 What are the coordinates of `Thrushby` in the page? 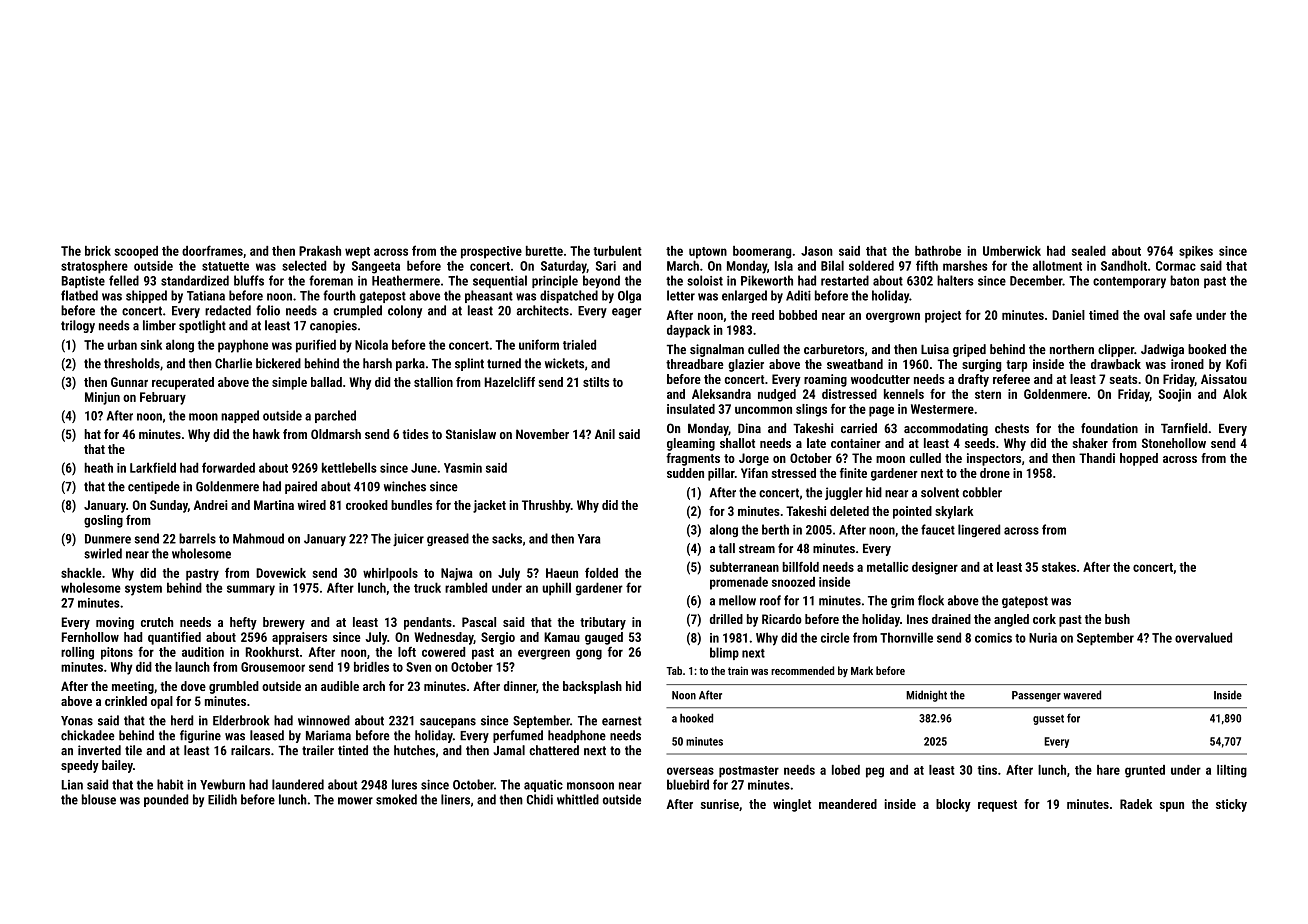 It's located at (546, 506).
